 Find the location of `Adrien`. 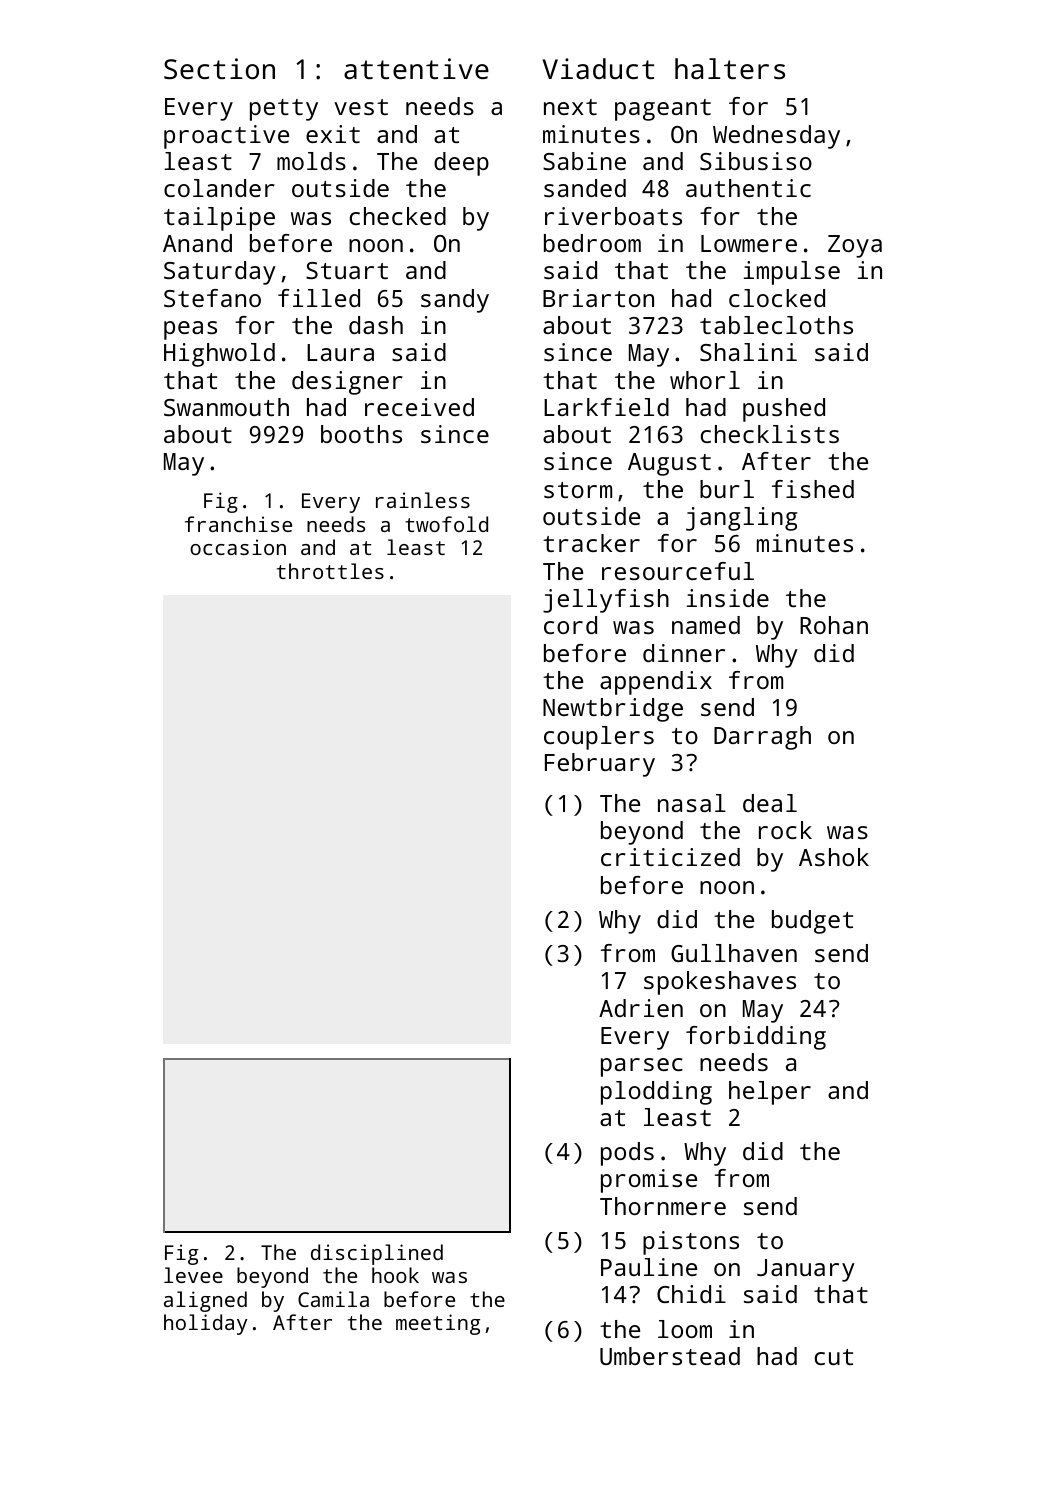

Adrien is located at coordinates (641, 1008).
